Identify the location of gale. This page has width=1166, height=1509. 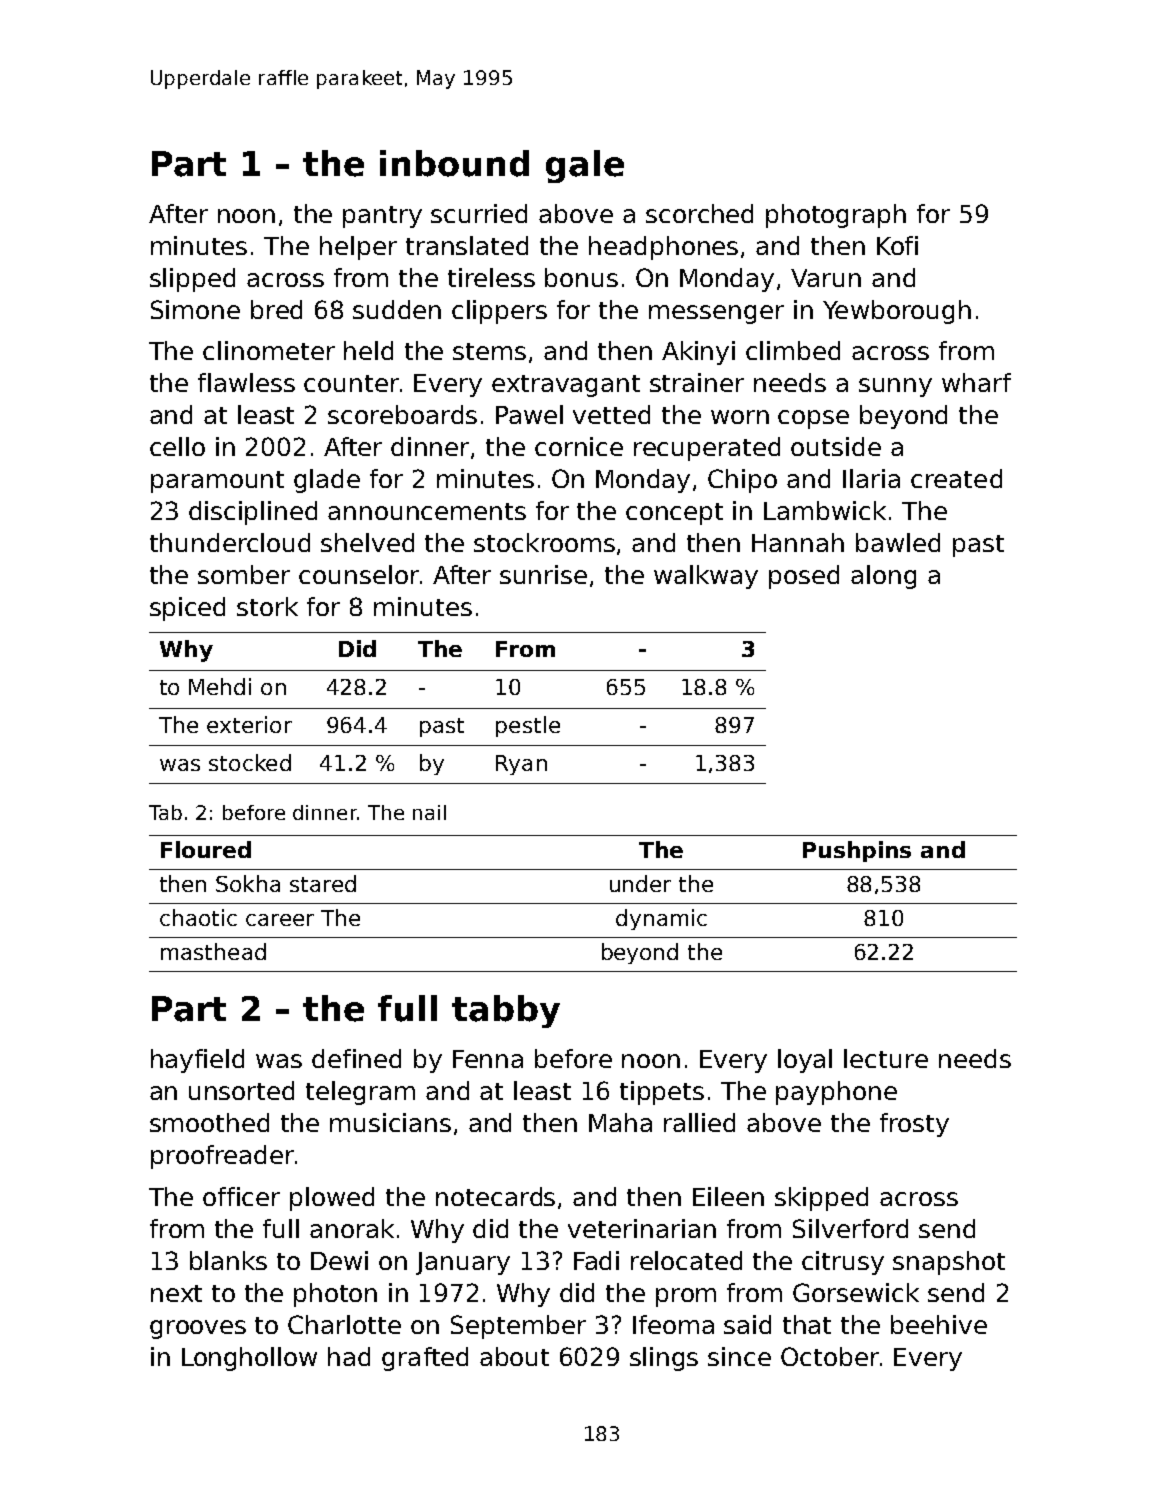
(585, 166).
